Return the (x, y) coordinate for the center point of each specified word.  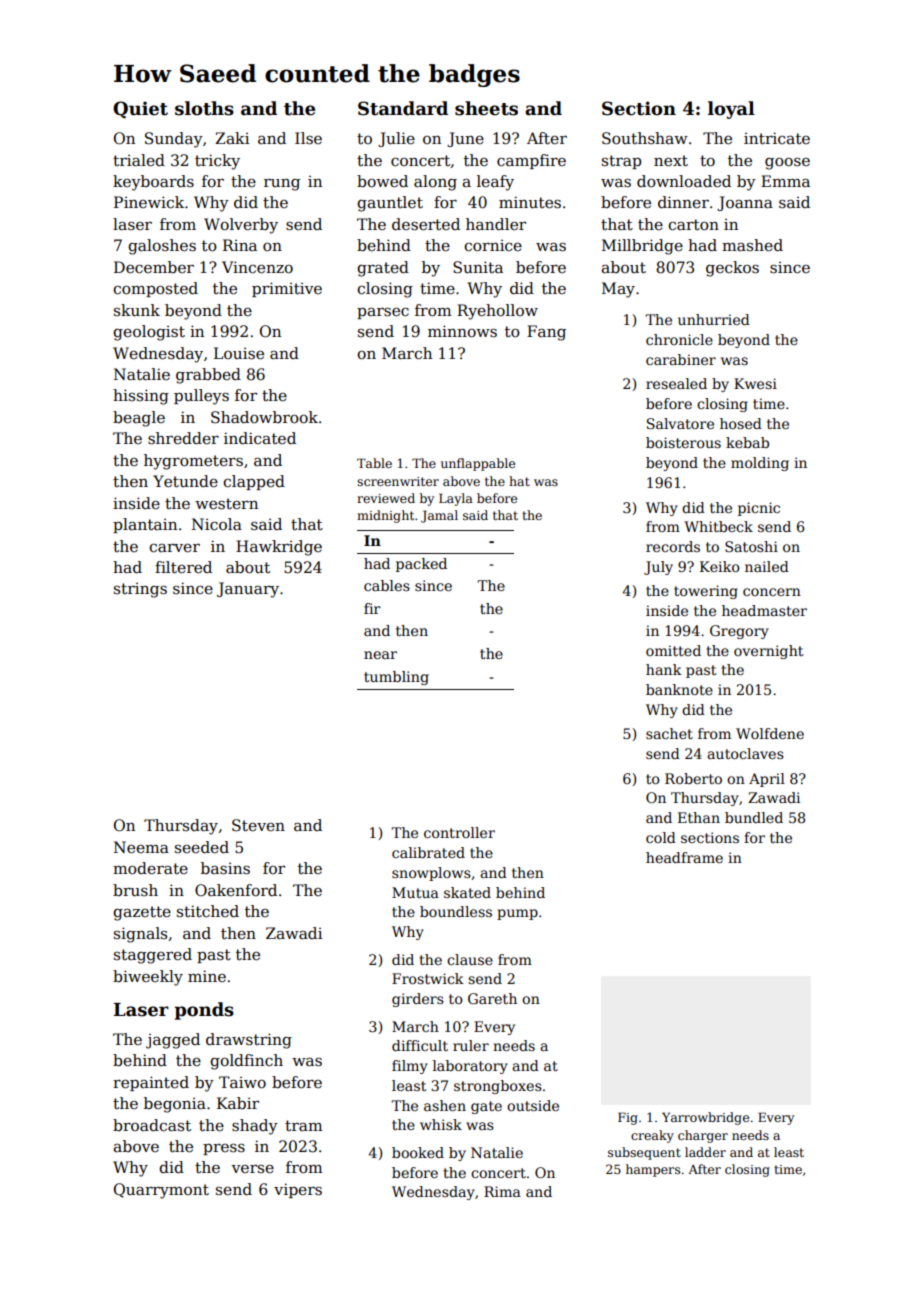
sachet (669, 733)
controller (459, 832)
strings (140, 590)
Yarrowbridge (705, 1118)
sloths (204, 108)
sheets (486, 108)
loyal (731, 110)
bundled (754, 817)
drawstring (249, 1041)
